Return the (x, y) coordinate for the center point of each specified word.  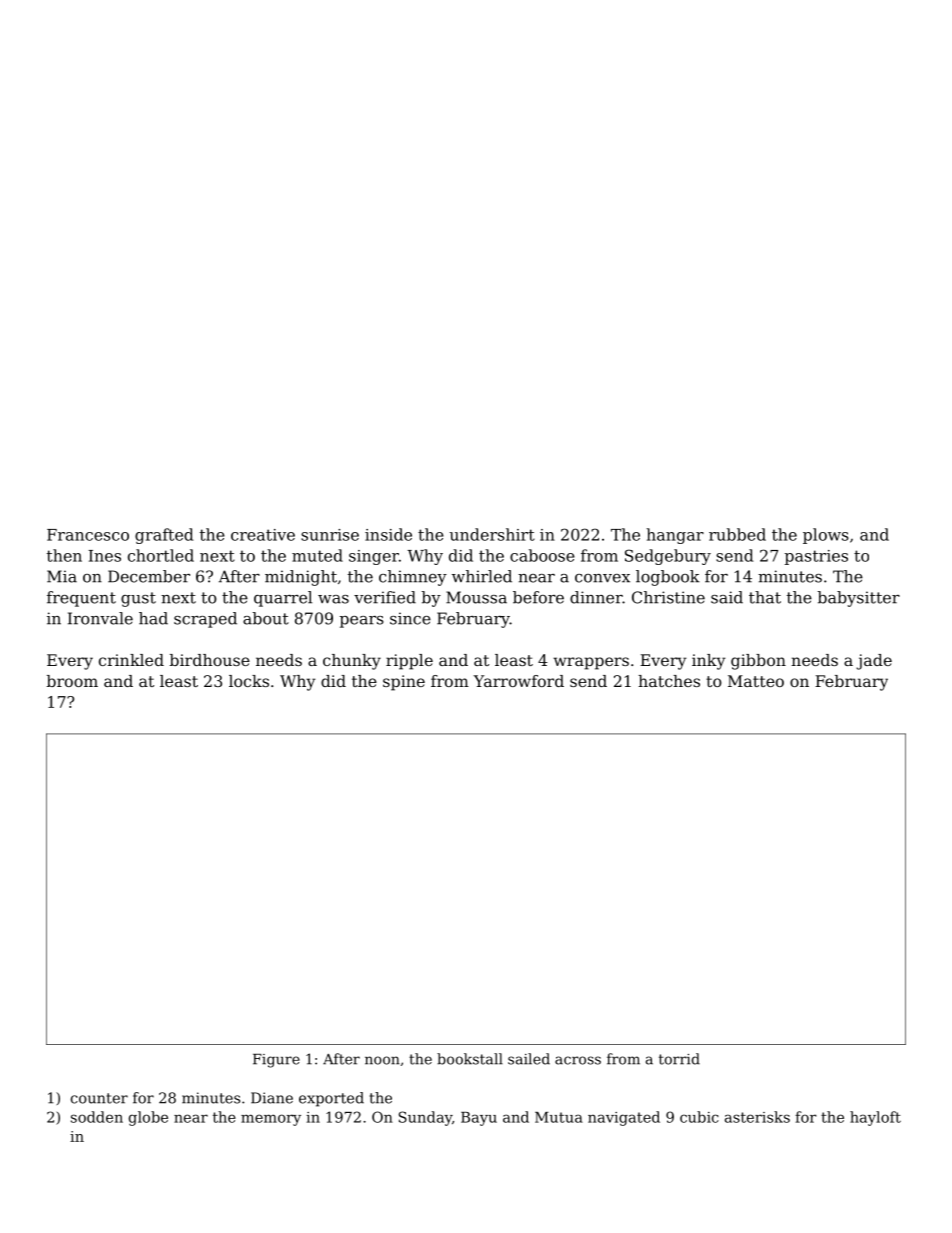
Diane (272, 1098)
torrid (679, 1059)
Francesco (88, 535)
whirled (482, 576)
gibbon (758, 662)
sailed (529, 1059)
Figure (276, 1061)
